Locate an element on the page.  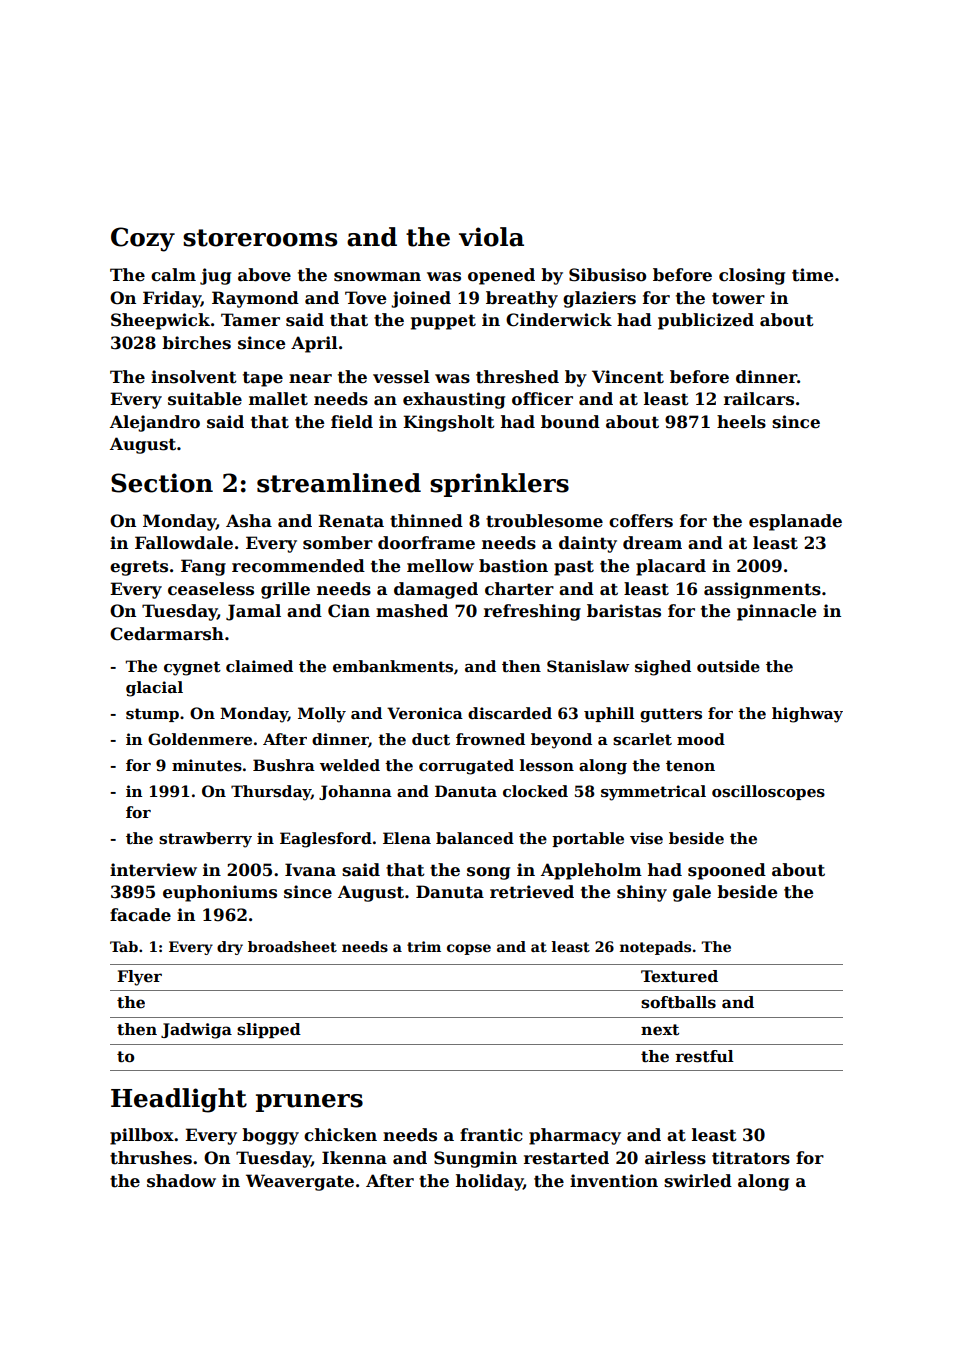
railcars is located at coordinates (759, 399).
